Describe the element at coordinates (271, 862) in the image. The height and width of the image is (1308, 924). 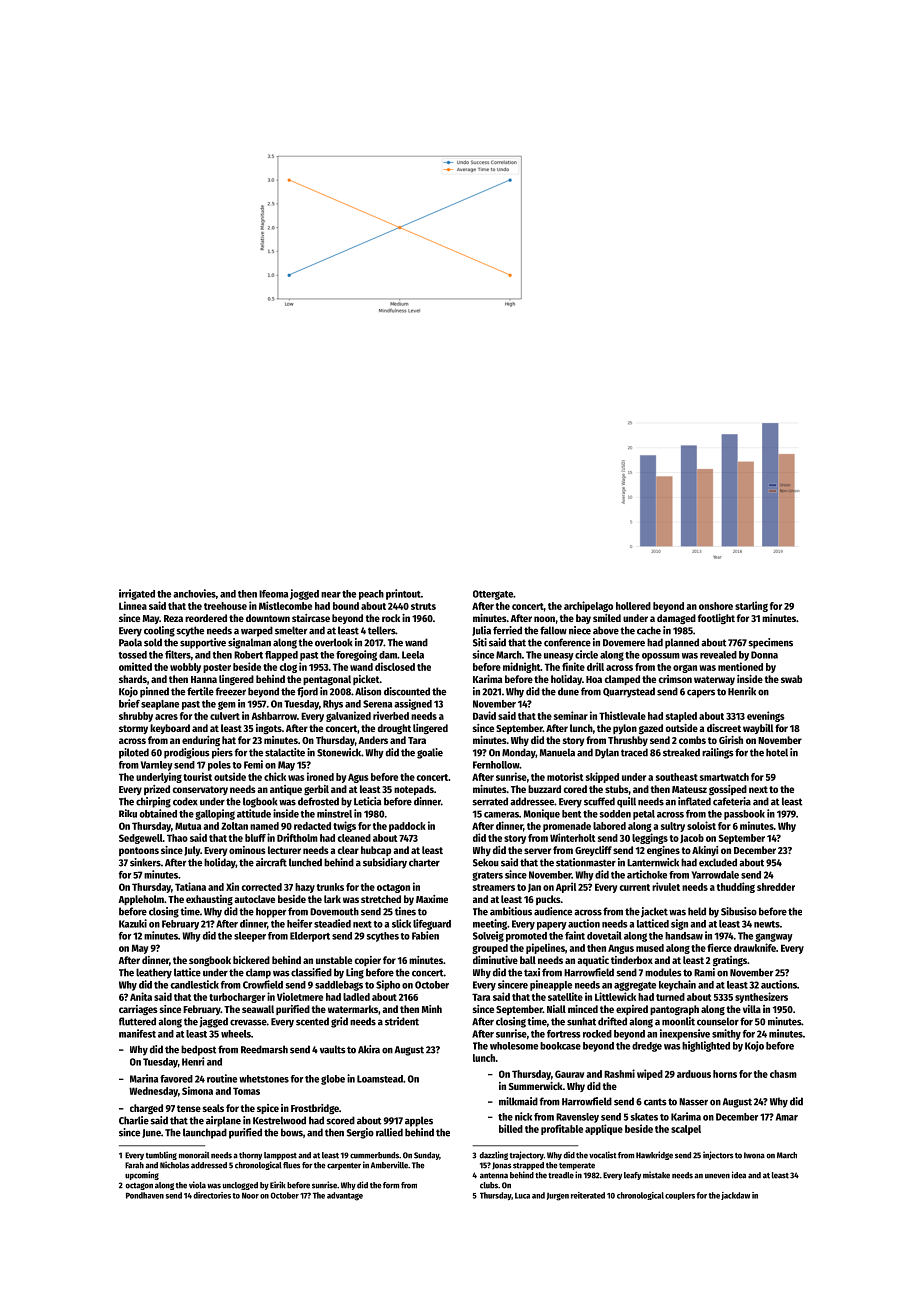
I see `aircraft` at that location.
